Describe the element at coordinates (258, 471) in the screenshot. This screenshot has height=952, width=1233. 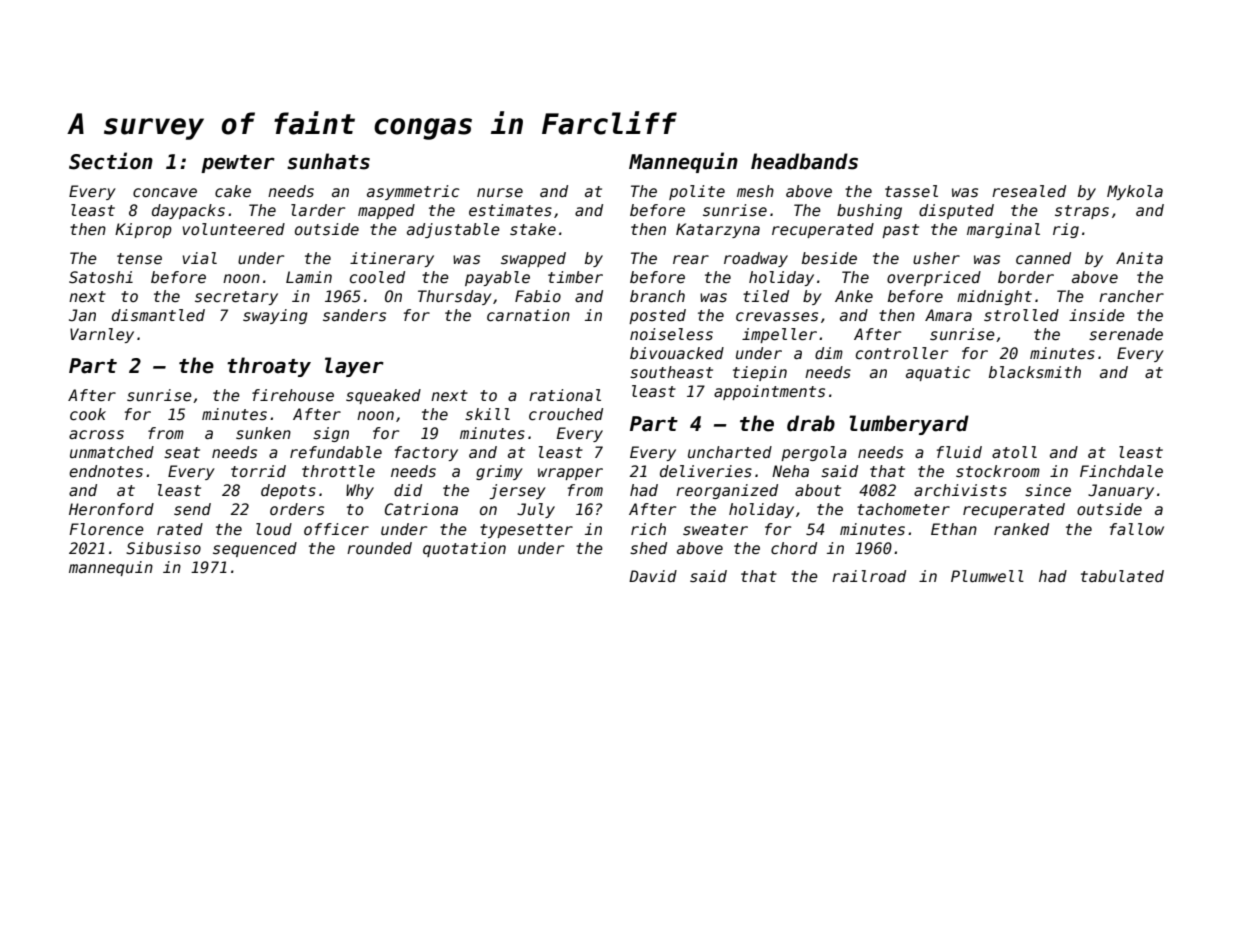
I see `torrid` at that location.
